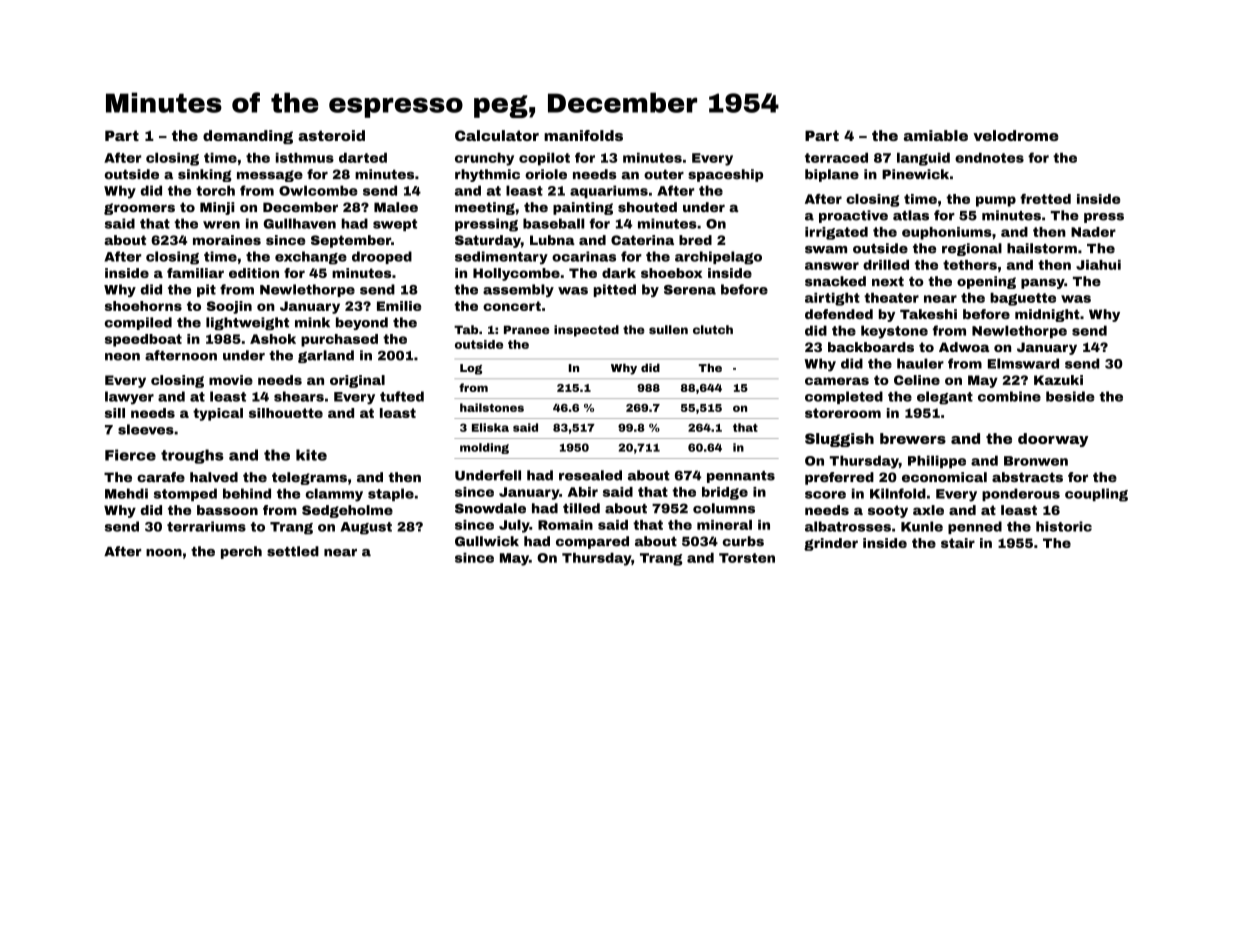 The width and height of the screenshot is (1233, 952). I want to click on amiable, so click(936, 135).
